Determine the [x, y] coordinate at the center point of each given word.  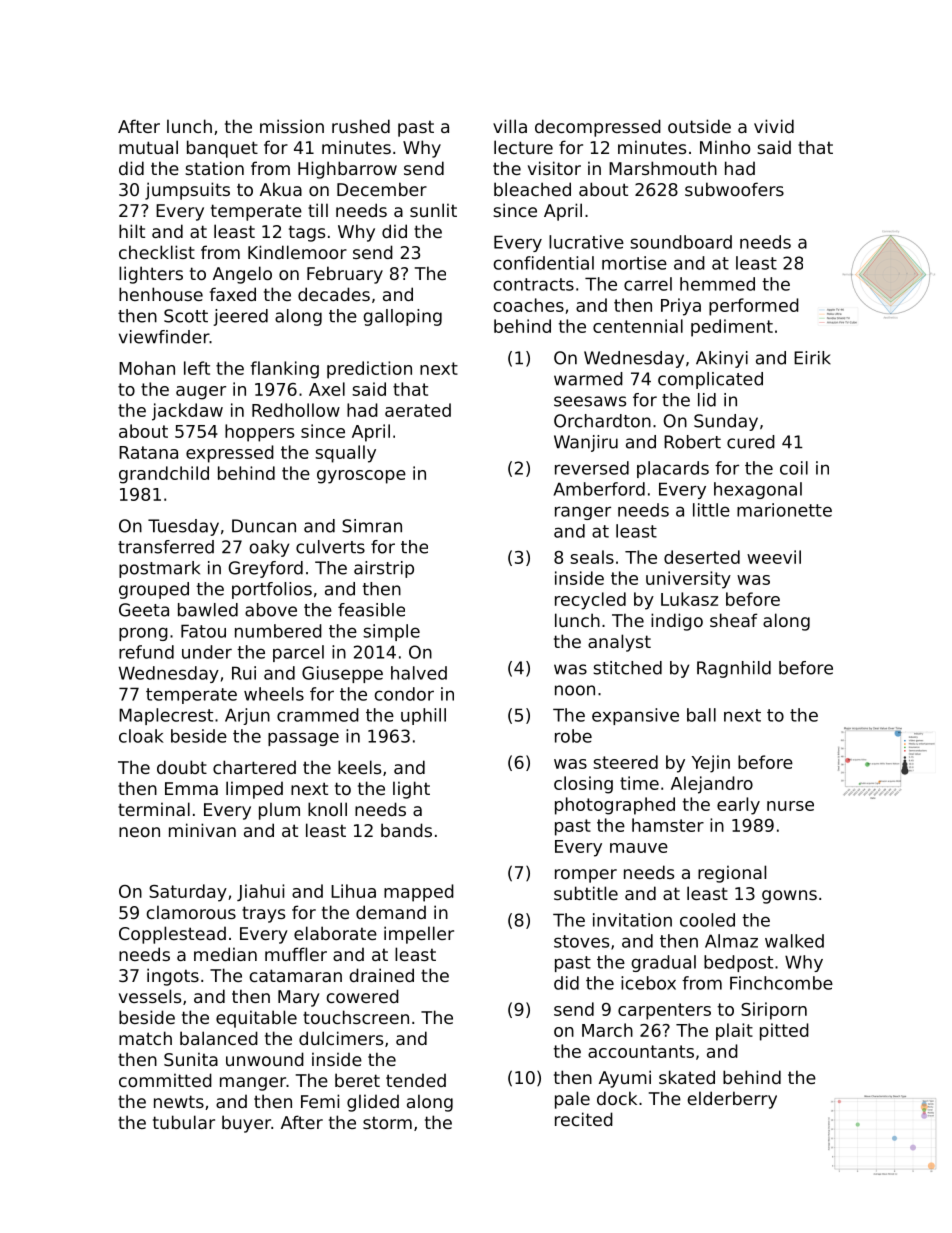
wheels [274, 694]
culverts [330, 547]
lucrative [586, 242]
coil [794, 468]
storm [387, 1122]
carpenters [664, 1011]
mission [292, 126]
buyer [246, 1124]
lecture [523, 147]
